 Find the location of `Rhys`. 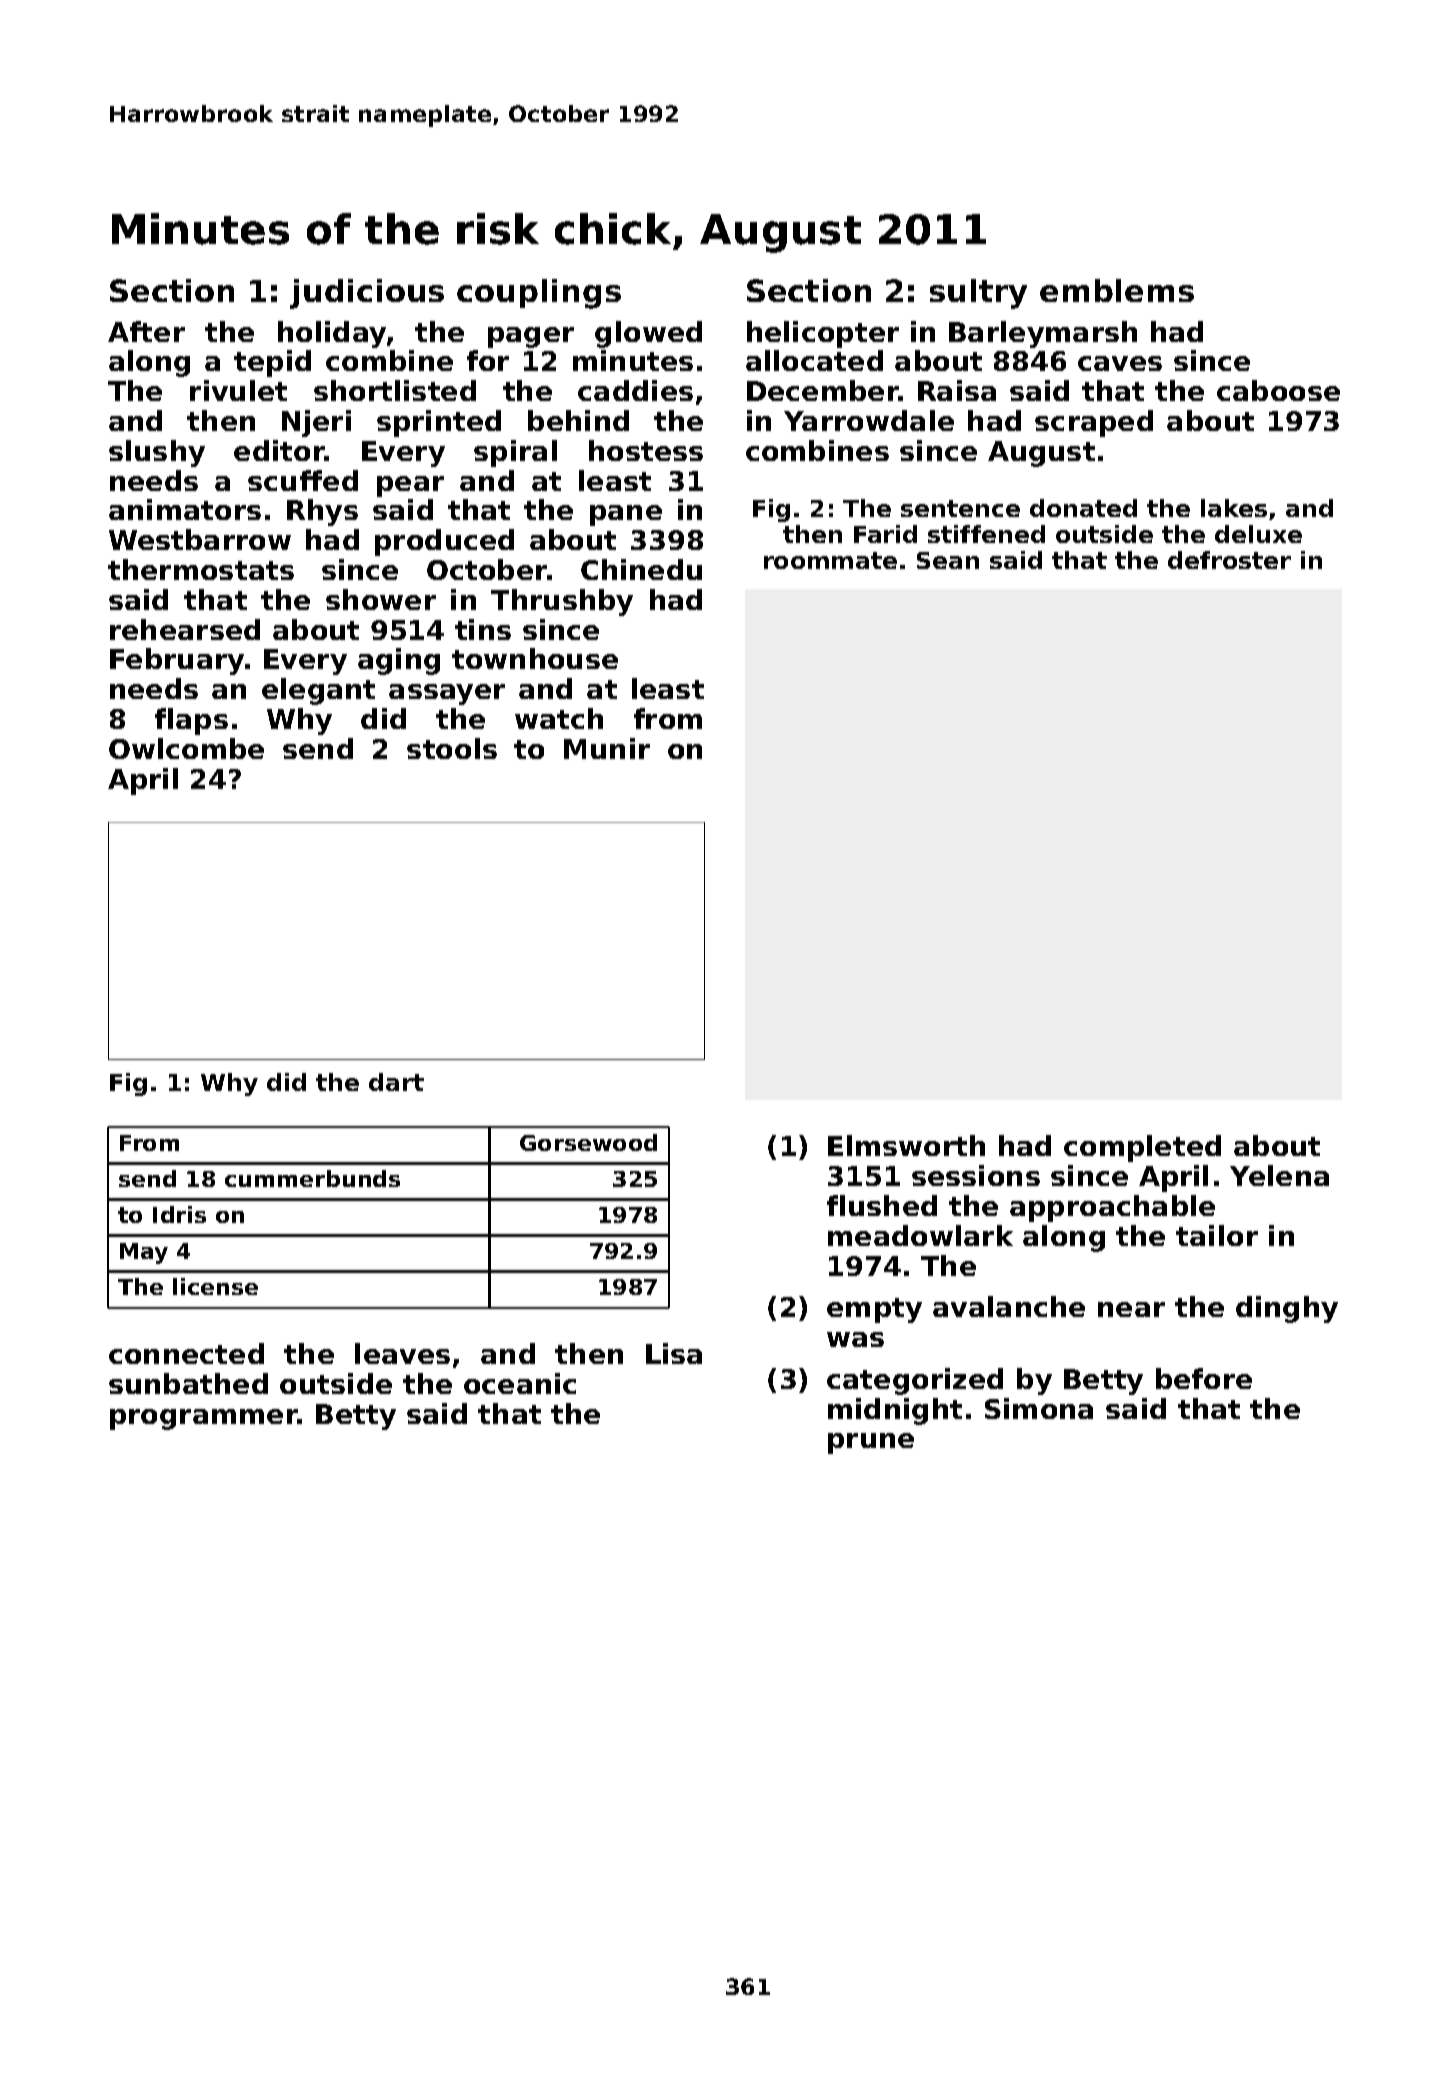

Rhys is located at coordinates (322, 512).
